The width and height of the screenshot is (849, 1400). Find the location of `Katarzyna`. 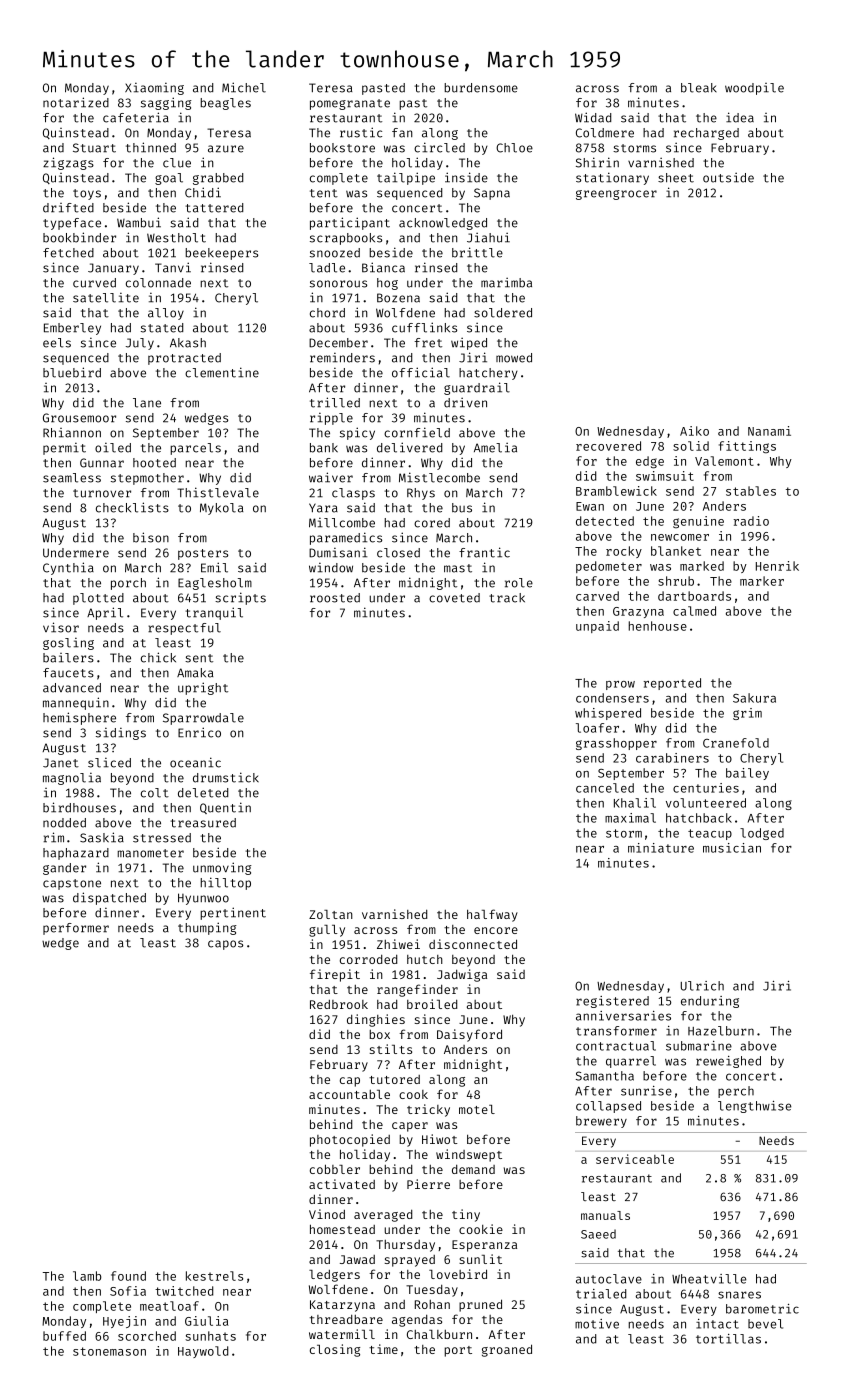

Katarzyna is located at coordinates (342, 1306).
